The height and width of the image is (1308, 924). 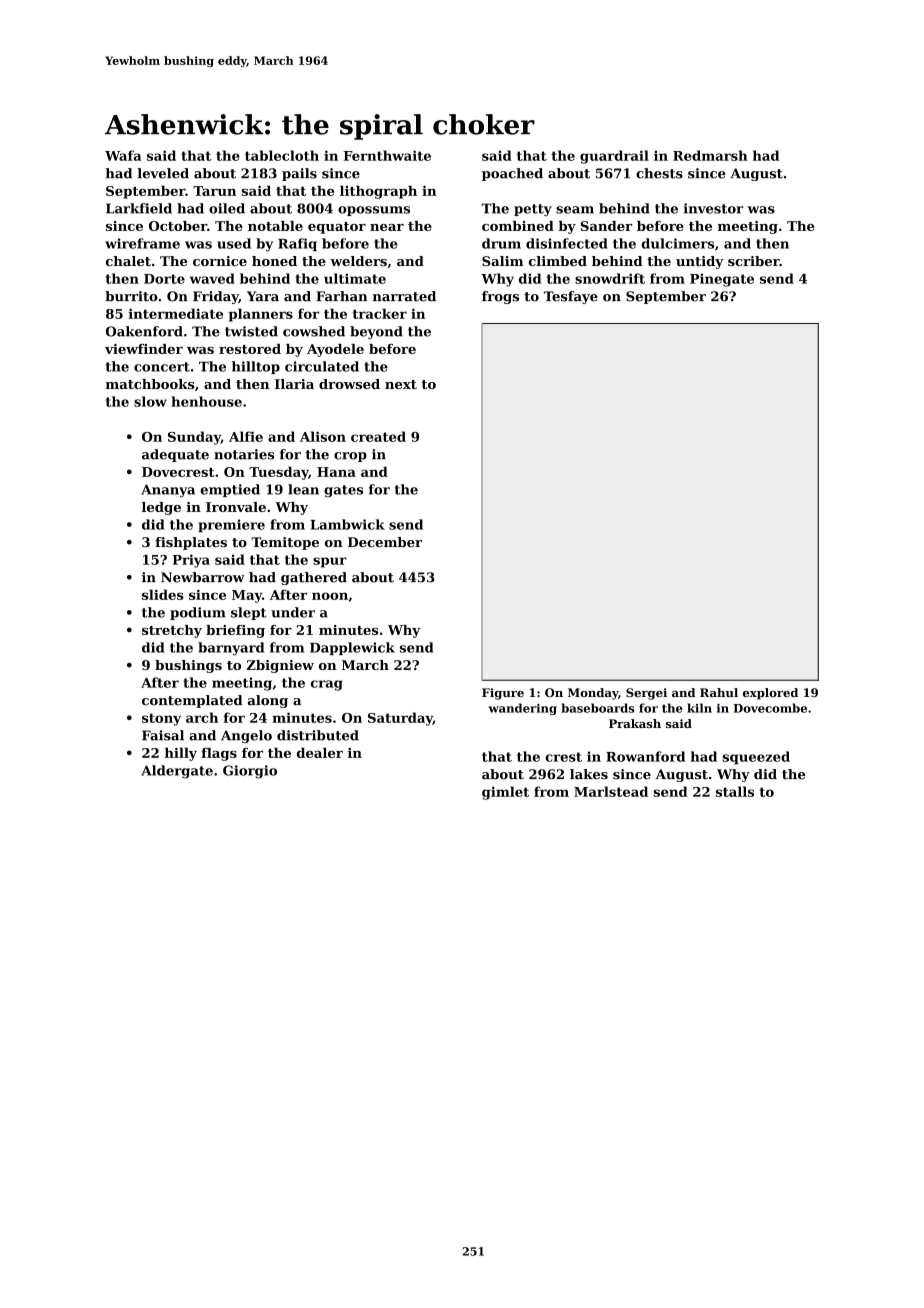 What do you see at coordinates (646, 694) in the image?
I see `Sergei` at bounding box center [646, 694].
